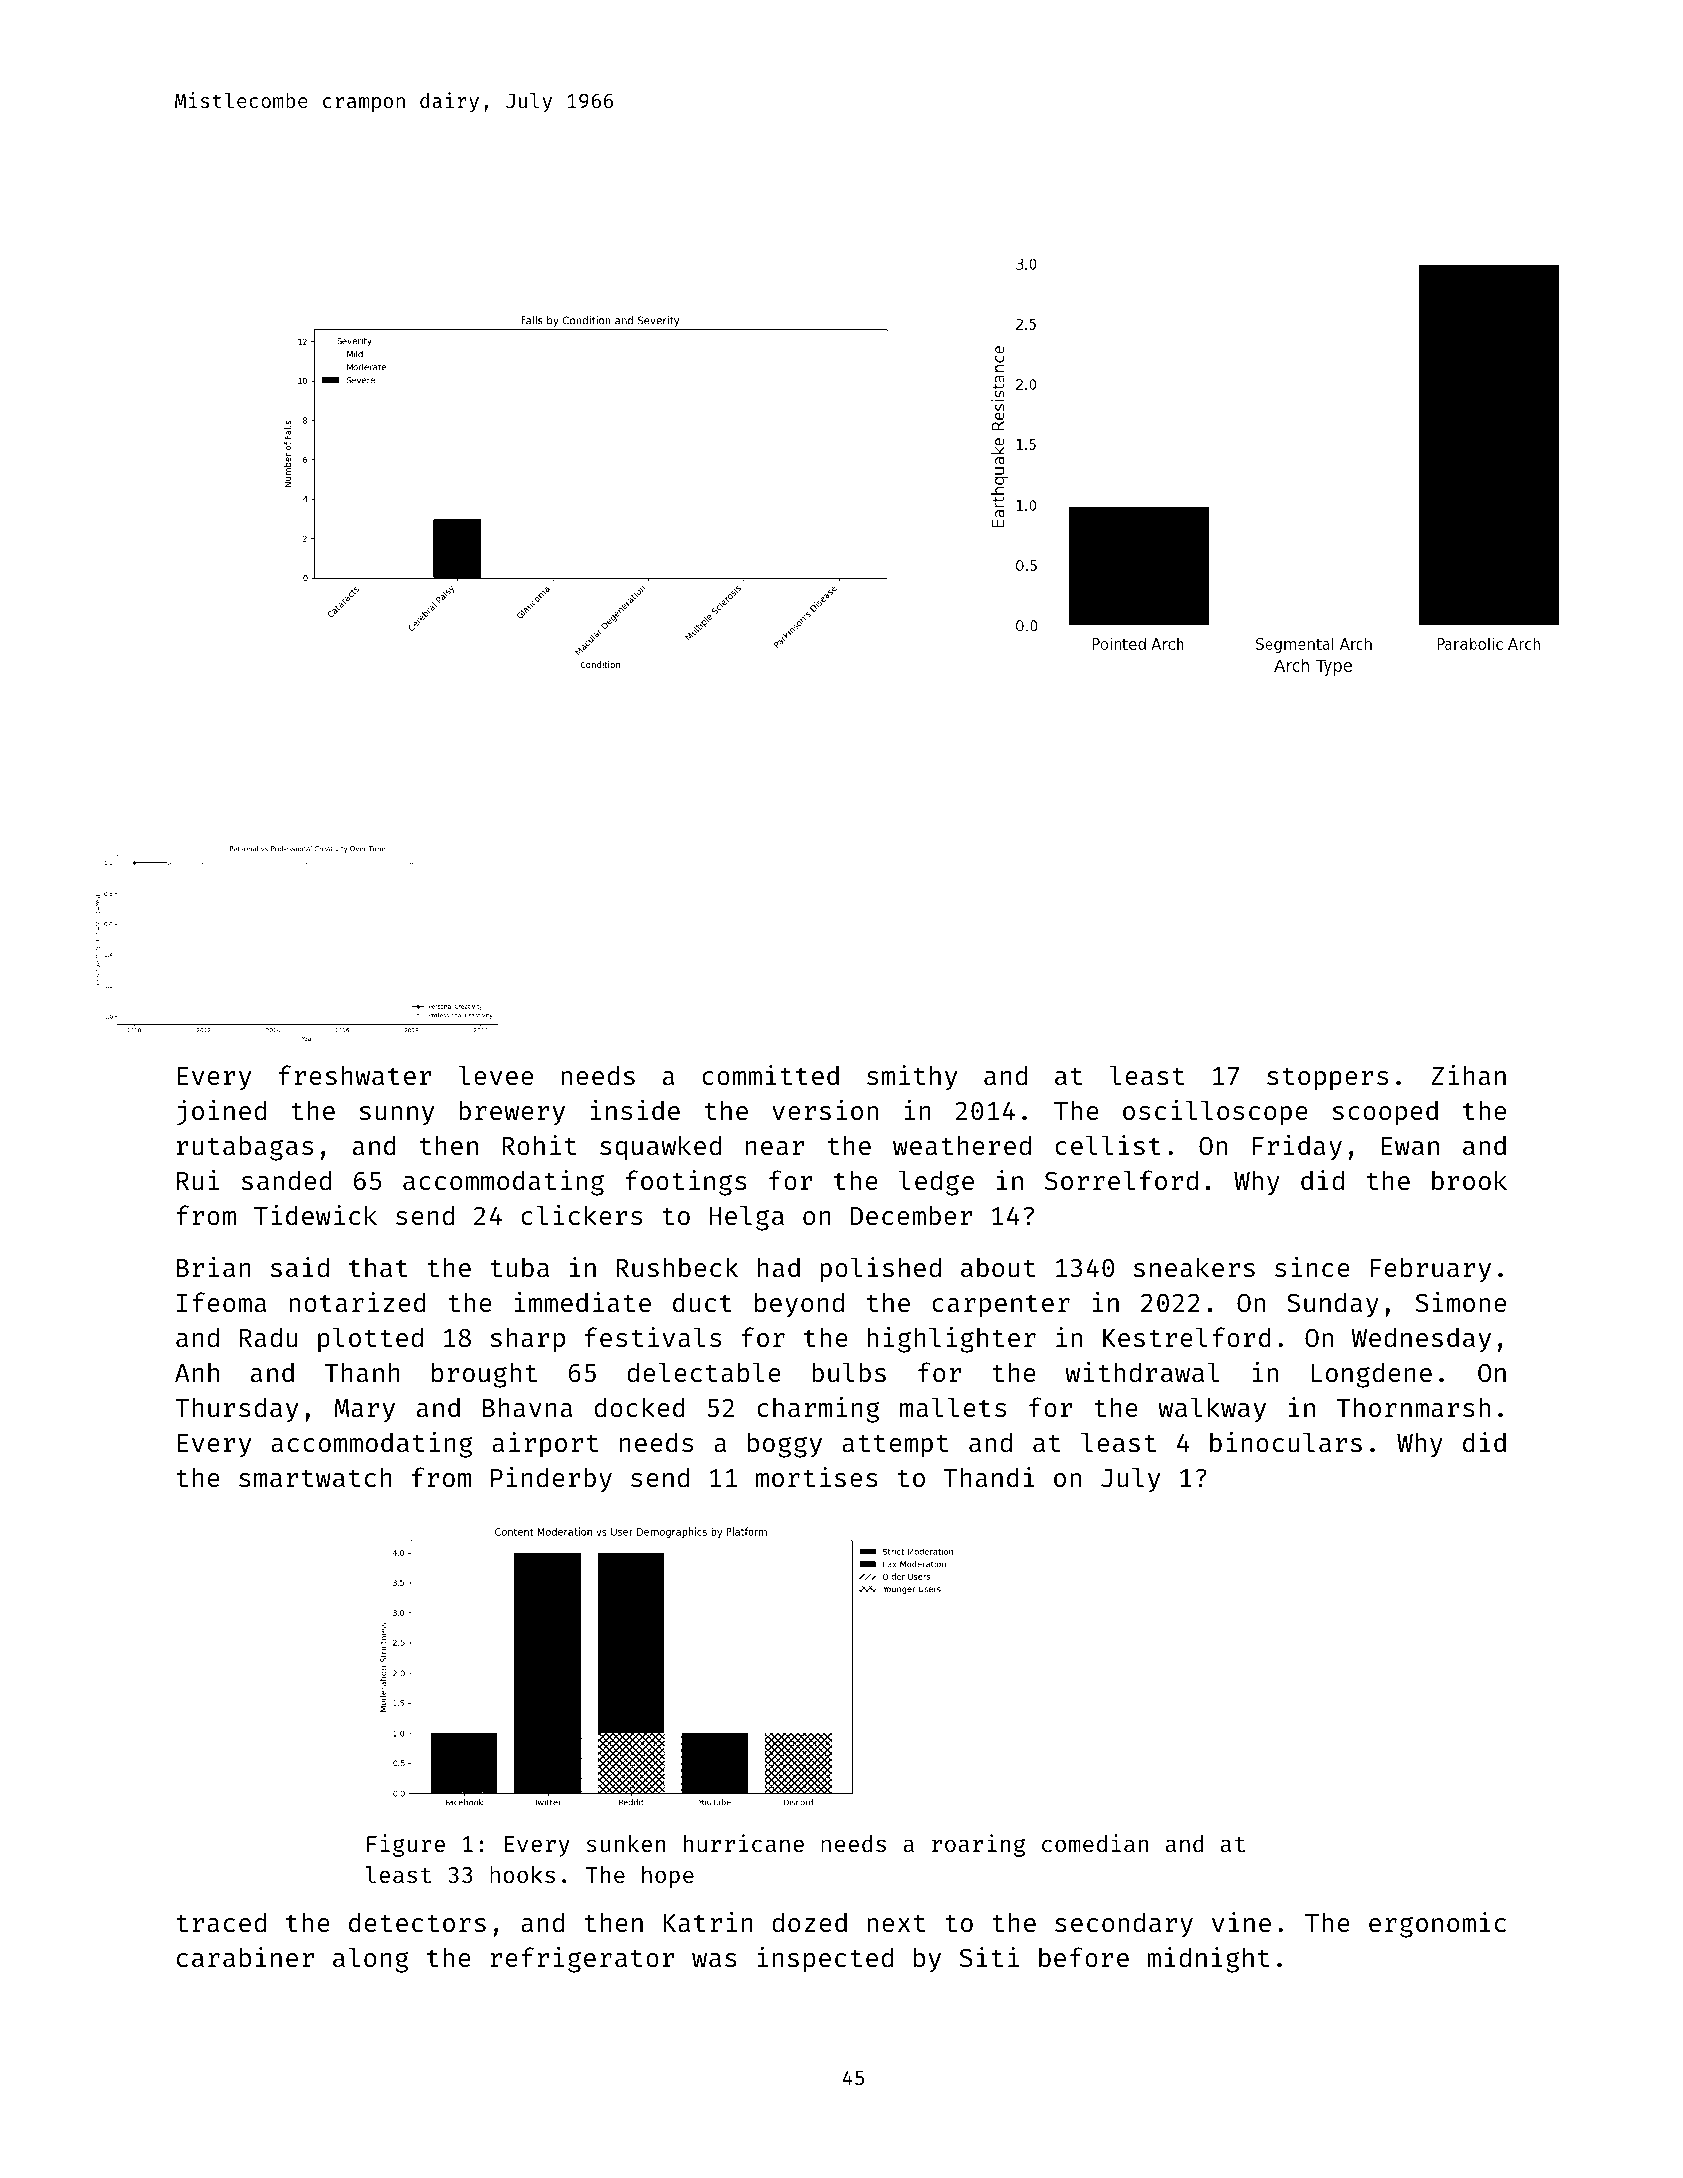  I want to click on refrigerator, so click(582, 1960).
